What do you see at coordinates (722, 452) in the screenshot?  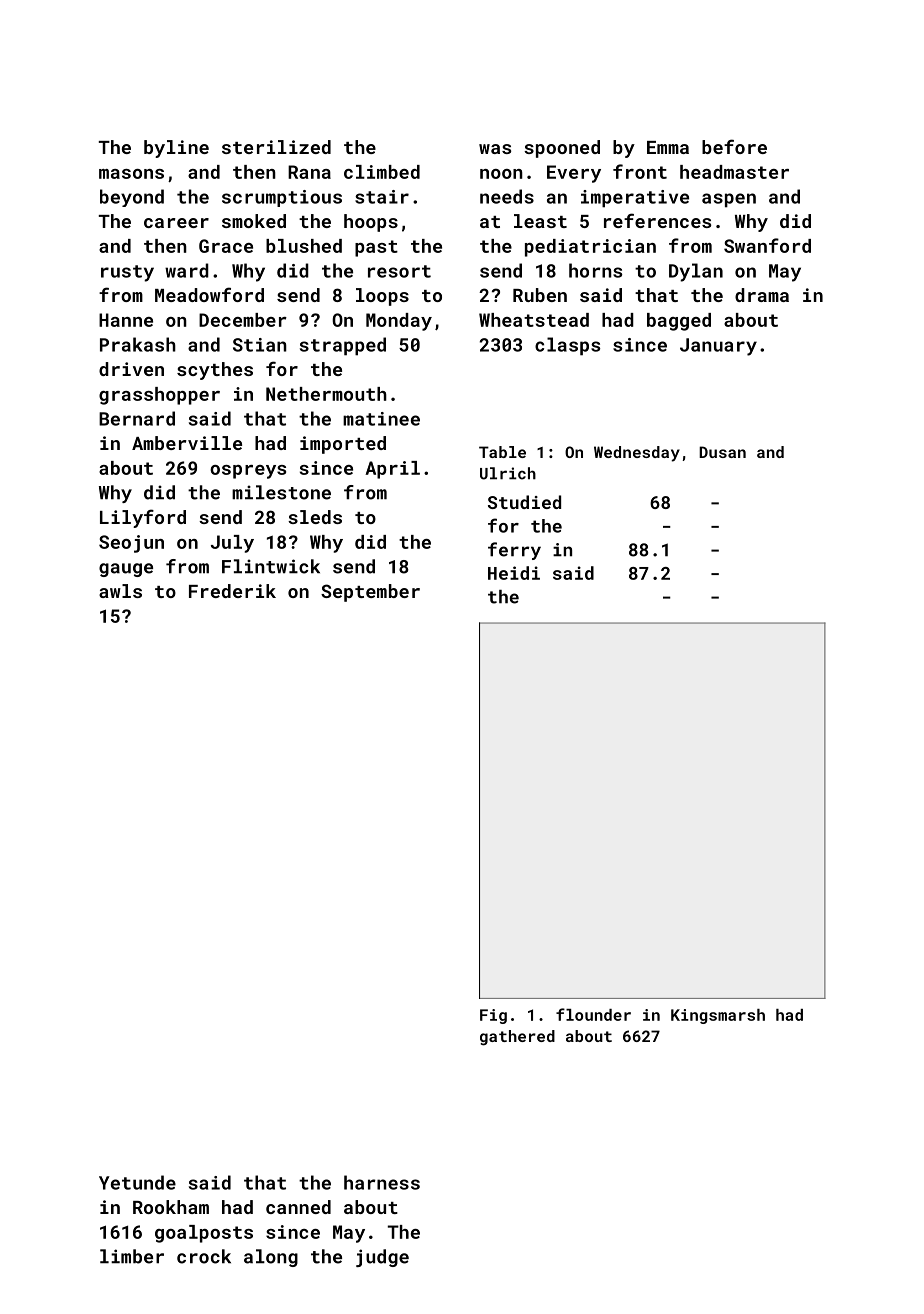 I see `Dusan` at bounding box center [722, 452].
